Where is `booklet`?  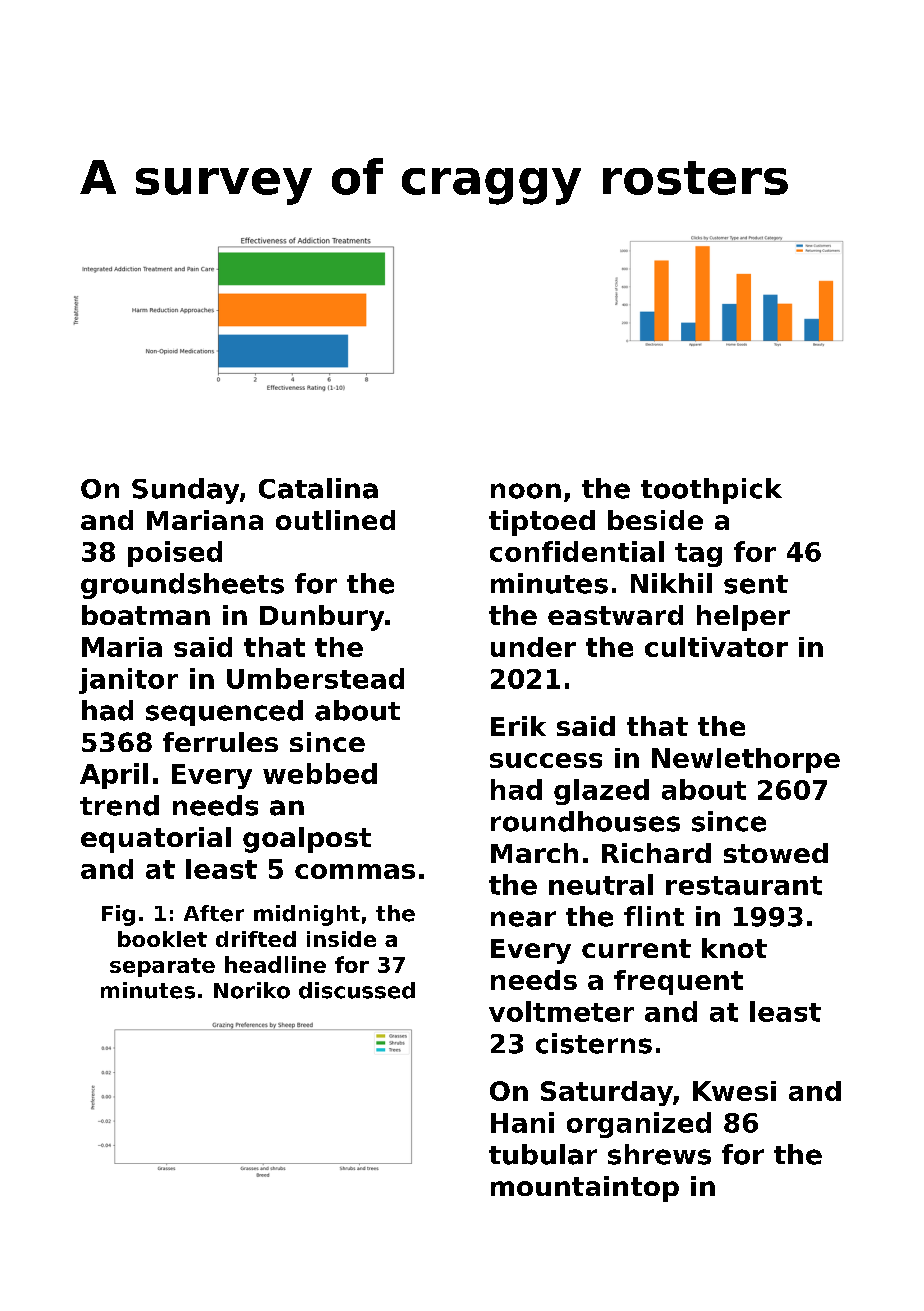 booklet is located at coordinates (162, 939).
